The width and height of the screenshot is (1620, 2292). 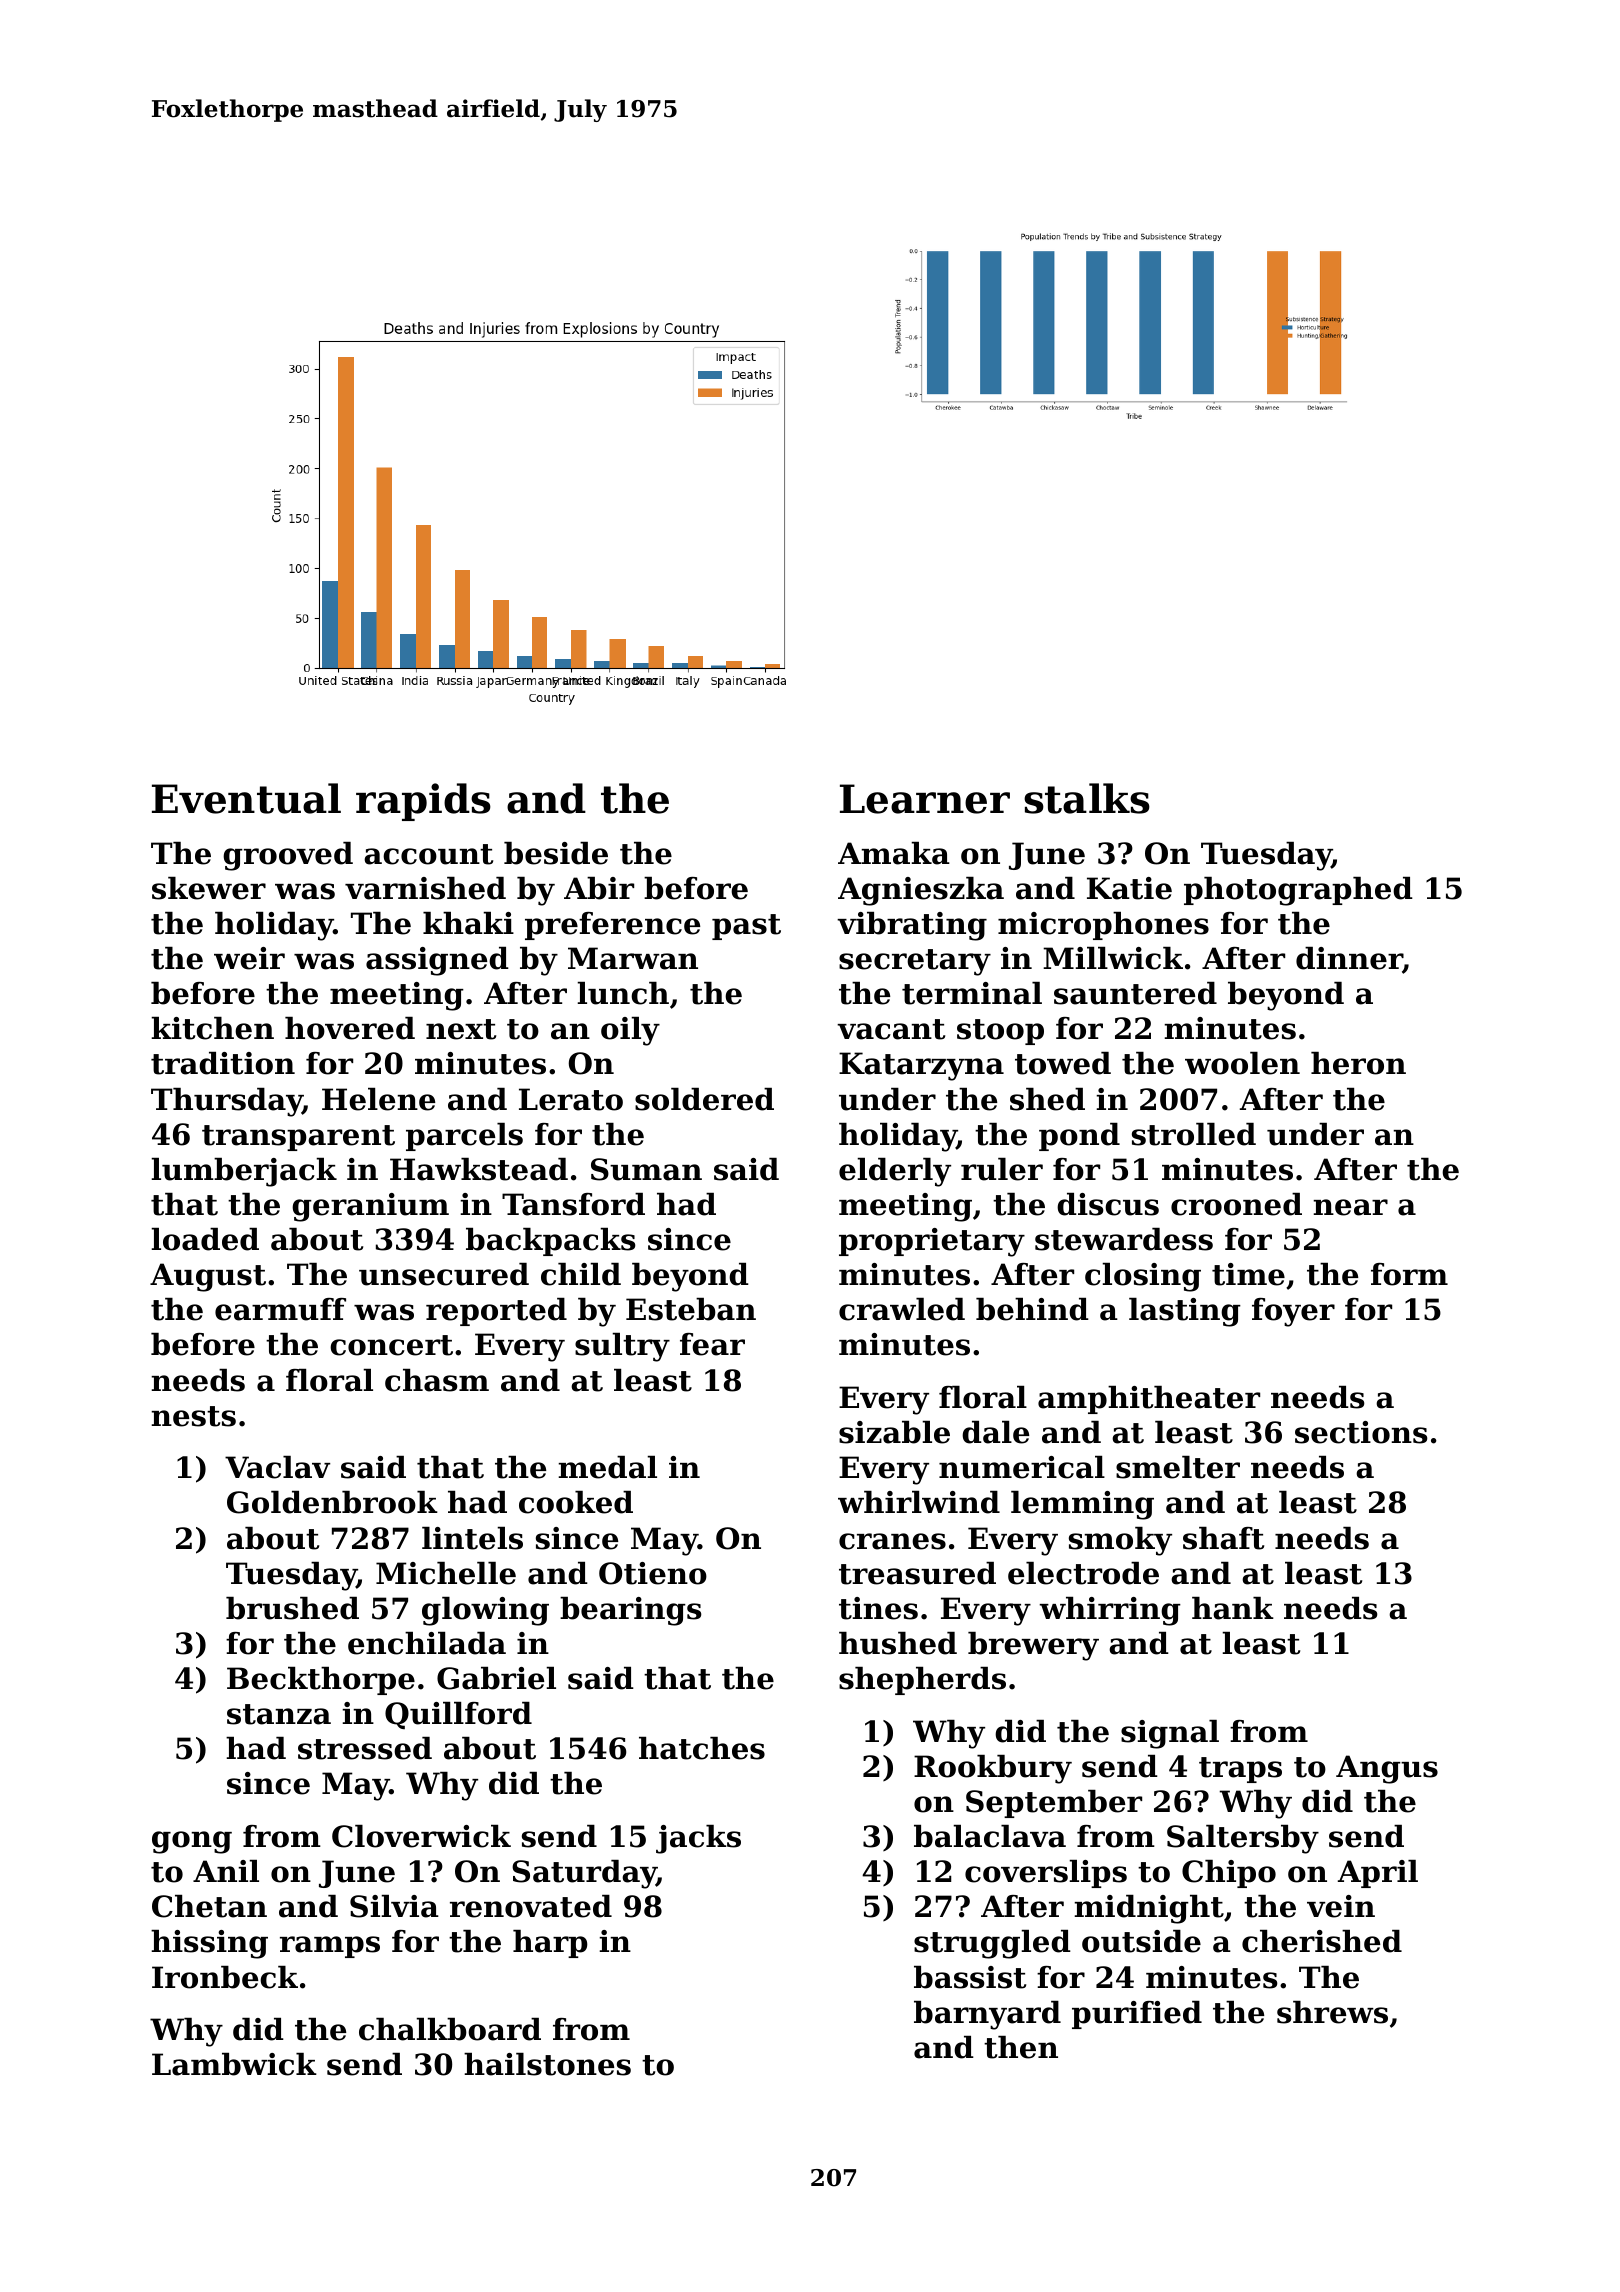 I want to click on sizable, so click(x=894, y=1432).
